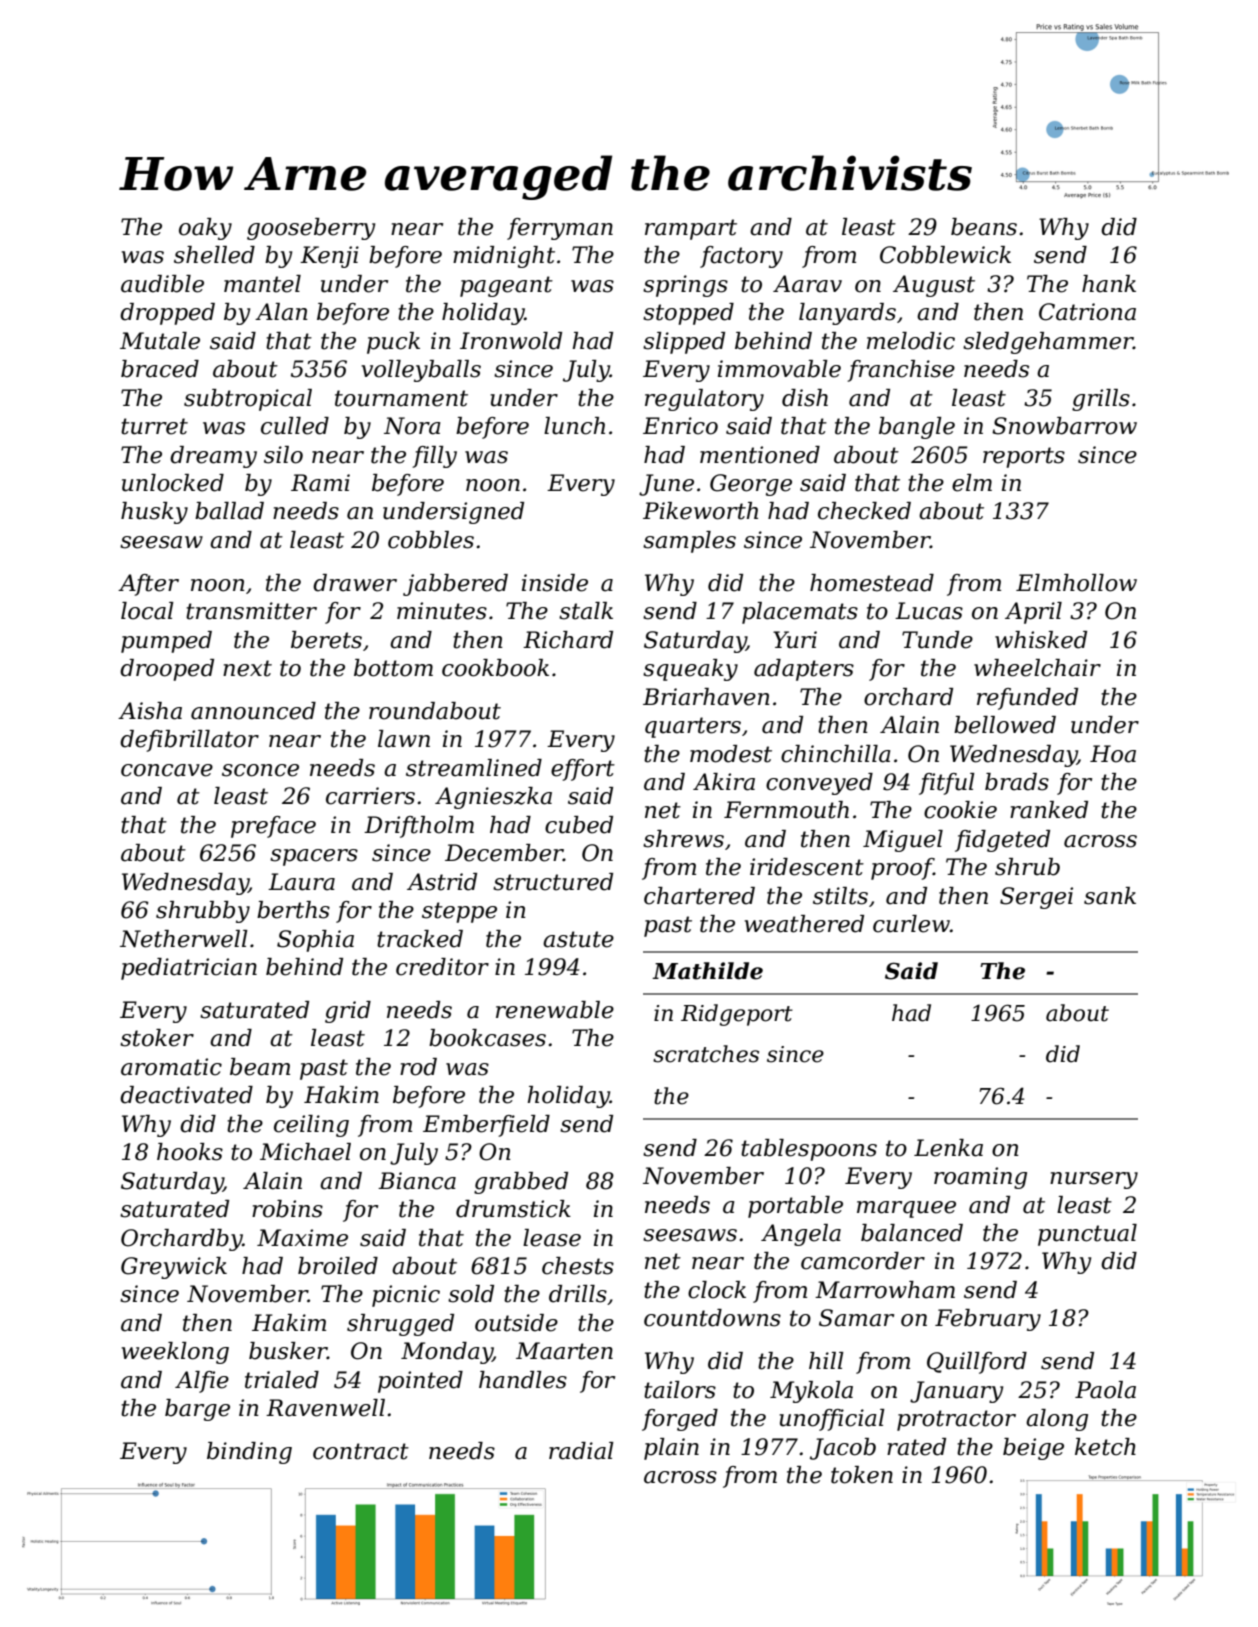 This image has height=1627, width=1258. Describe the element at coordinates (690, 670) in the image. I see `squeaky` at that location.
